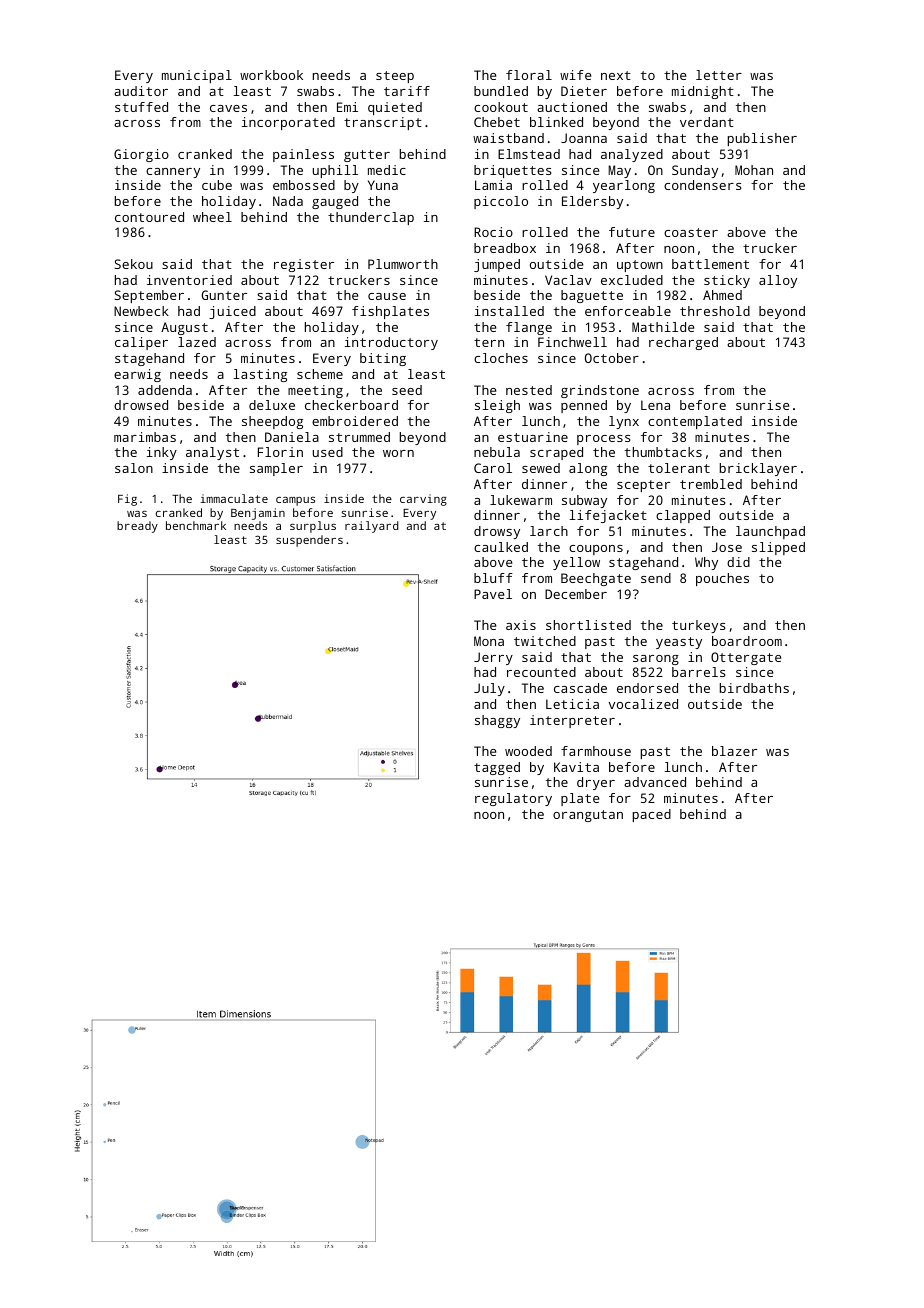 The height and width of the screenshot is (1308, 924). Describe the element at coordinates (521, 500) in the screenshot. I see `lukewarm` at that location.
